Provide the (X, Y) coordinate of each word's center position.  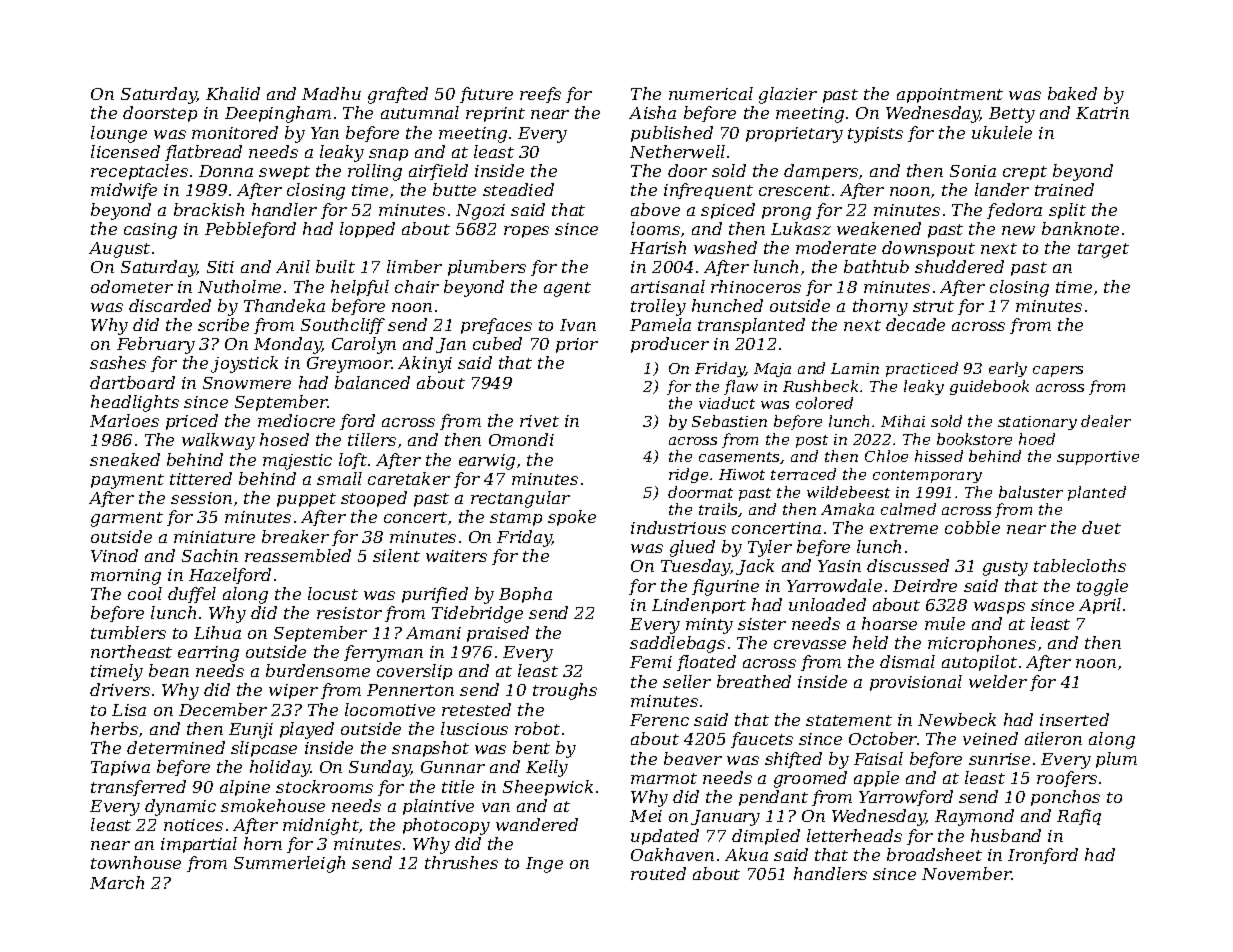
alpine (245, 788)
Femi (651, 662)
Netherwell (677, 151)
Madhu (331, 93)
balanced (372, 382)
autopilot (979, 663)
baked (1072, 93)
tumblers (128, 632)
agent (567, 289)
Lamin (855, 368)
